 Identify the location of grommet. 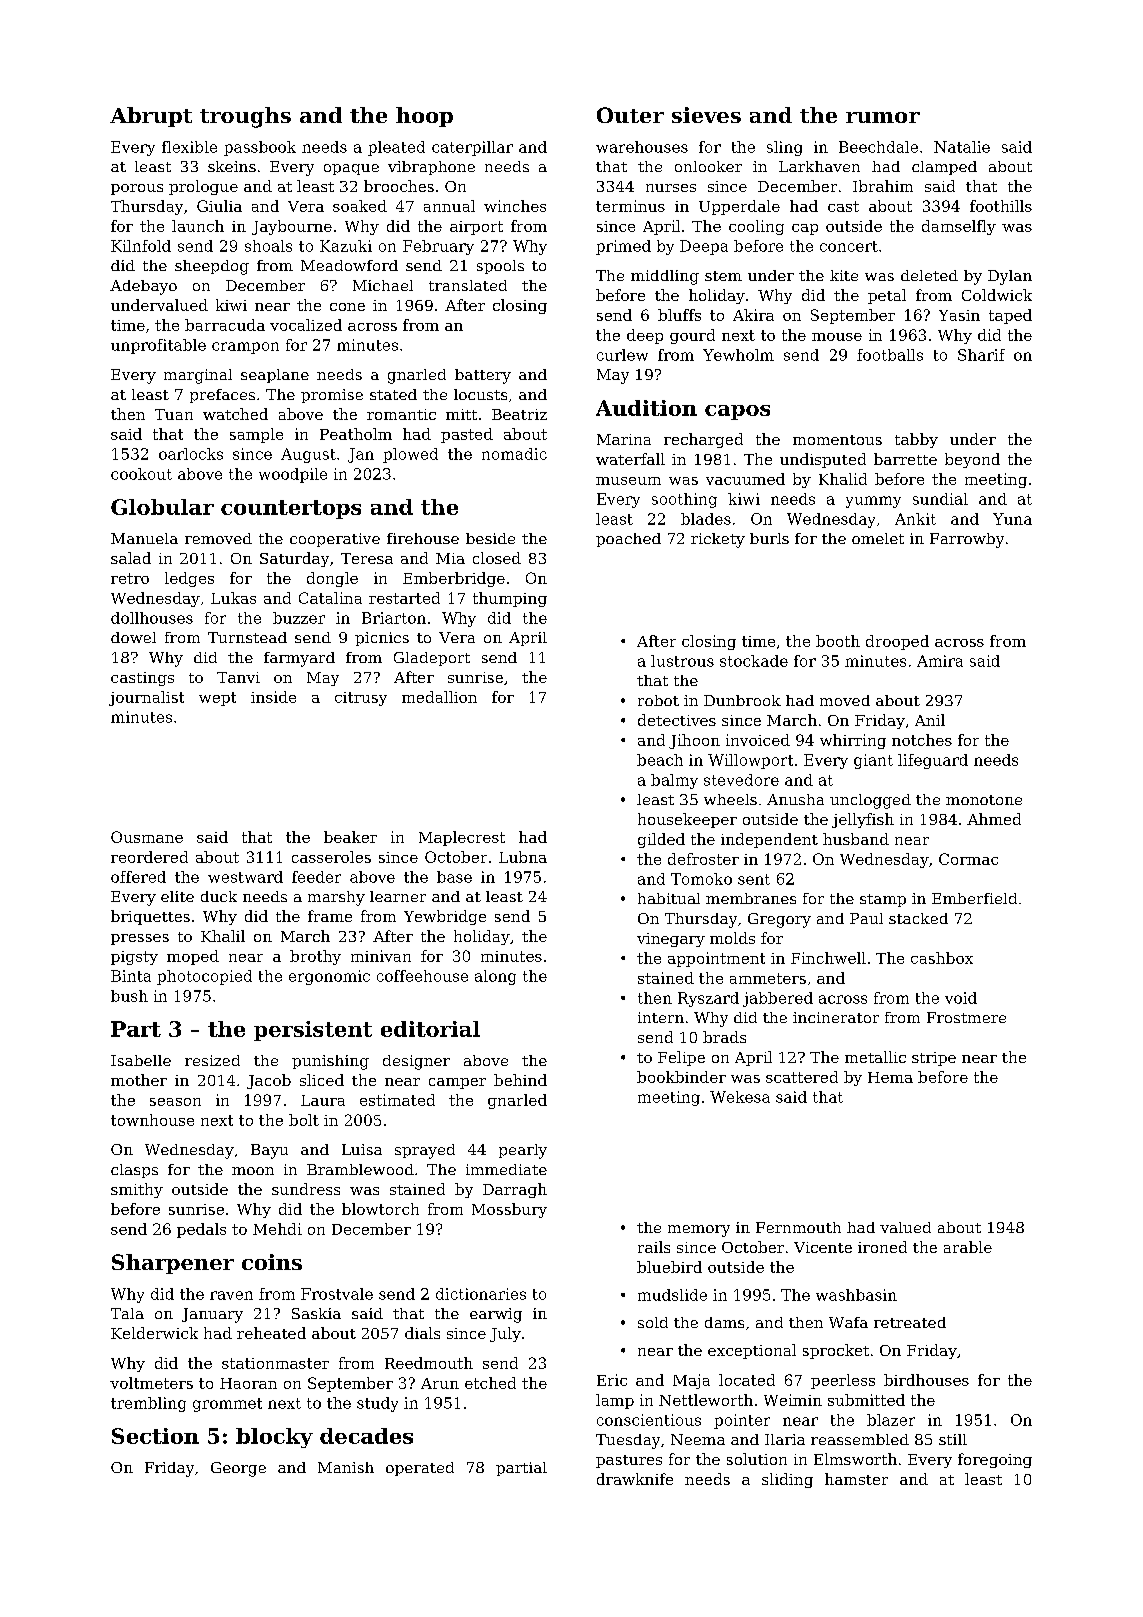
(227, 1405).
